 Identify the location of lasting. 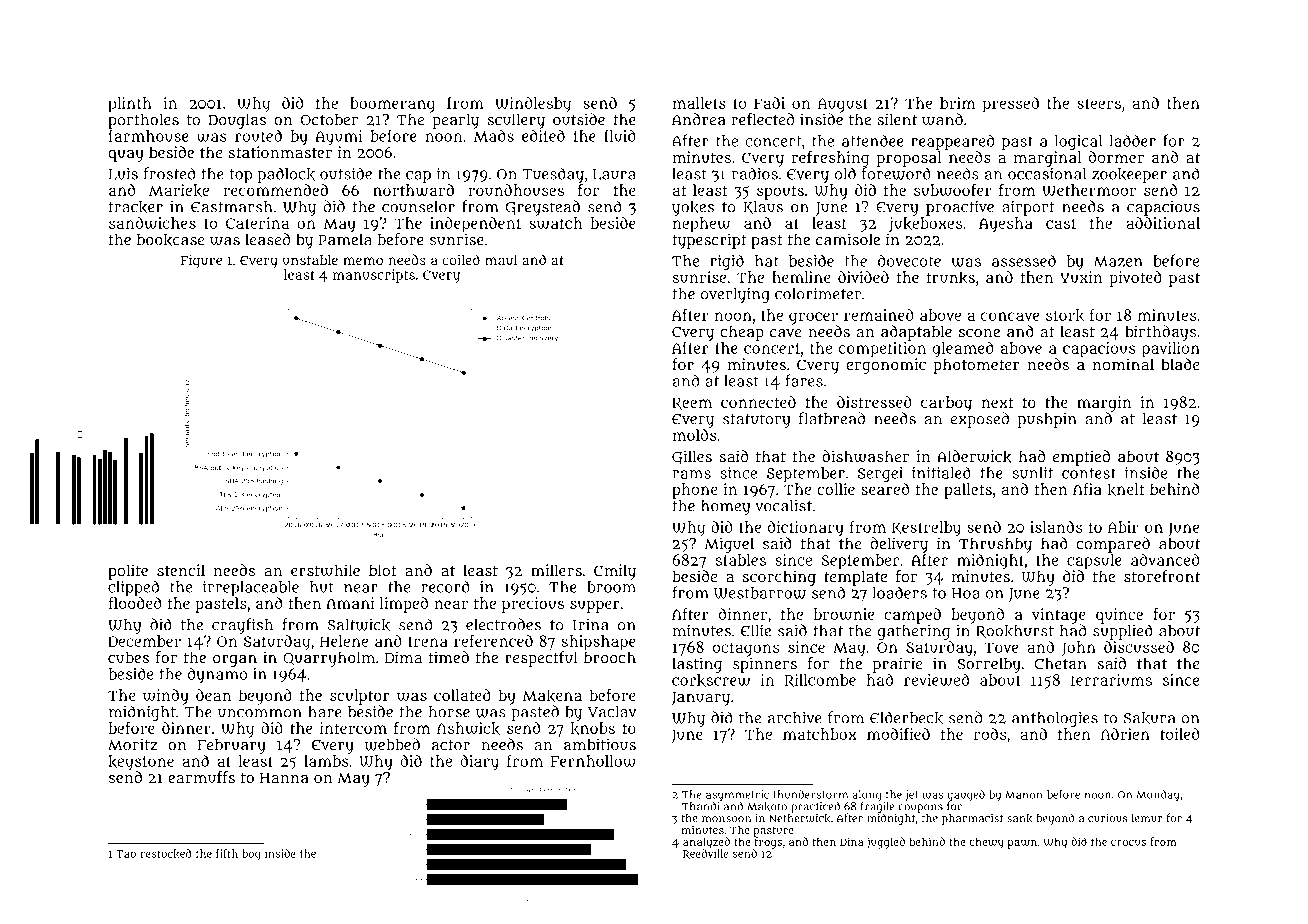
(697, 665).
